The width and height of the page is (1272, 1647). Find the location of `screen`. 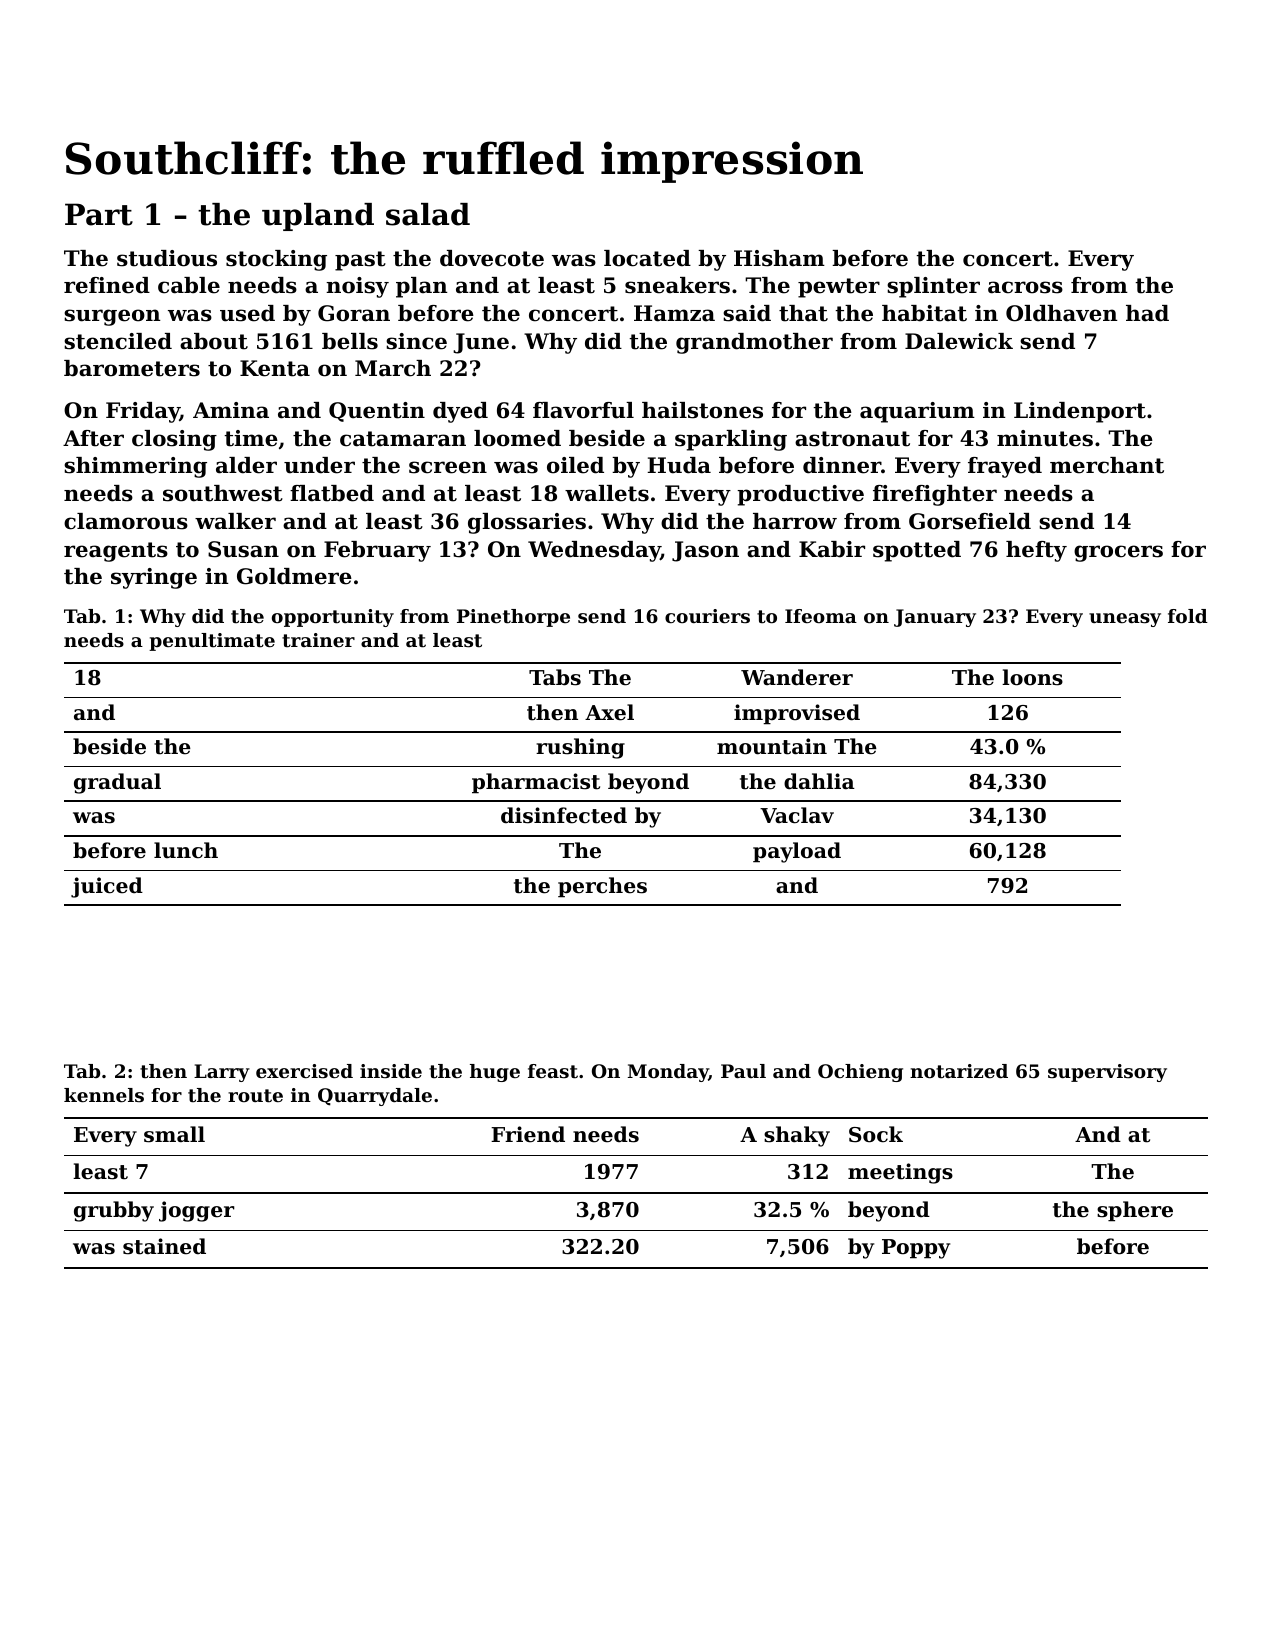

screen is located at coordinates (448, 467).
